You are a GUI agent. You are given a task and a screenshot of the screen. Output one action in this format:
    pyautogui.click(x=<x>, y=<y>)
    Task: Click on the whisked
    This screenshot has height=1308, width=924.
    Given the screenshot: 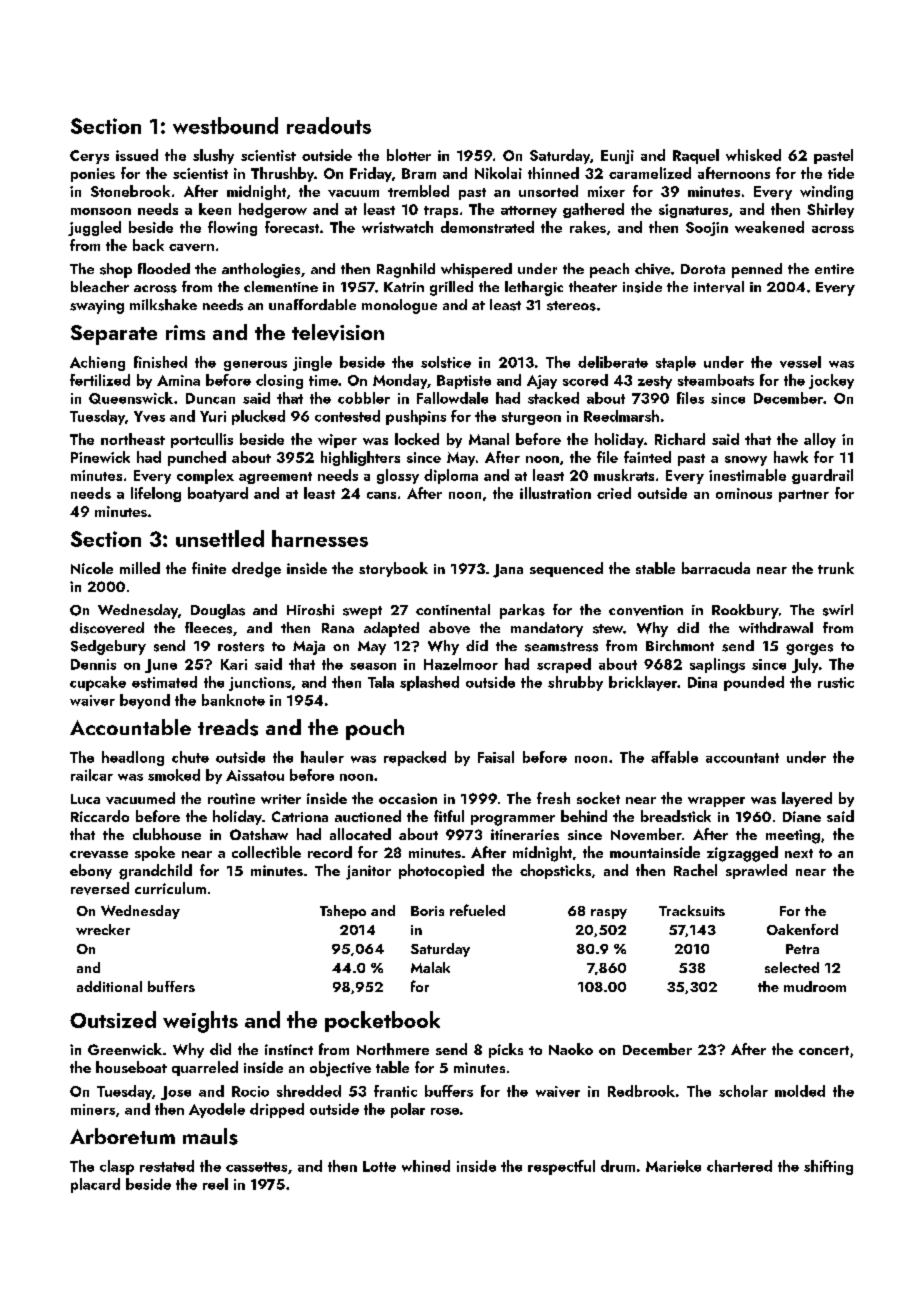 What is the action you would take?
    pyautogui.click(x=753, y=155)
